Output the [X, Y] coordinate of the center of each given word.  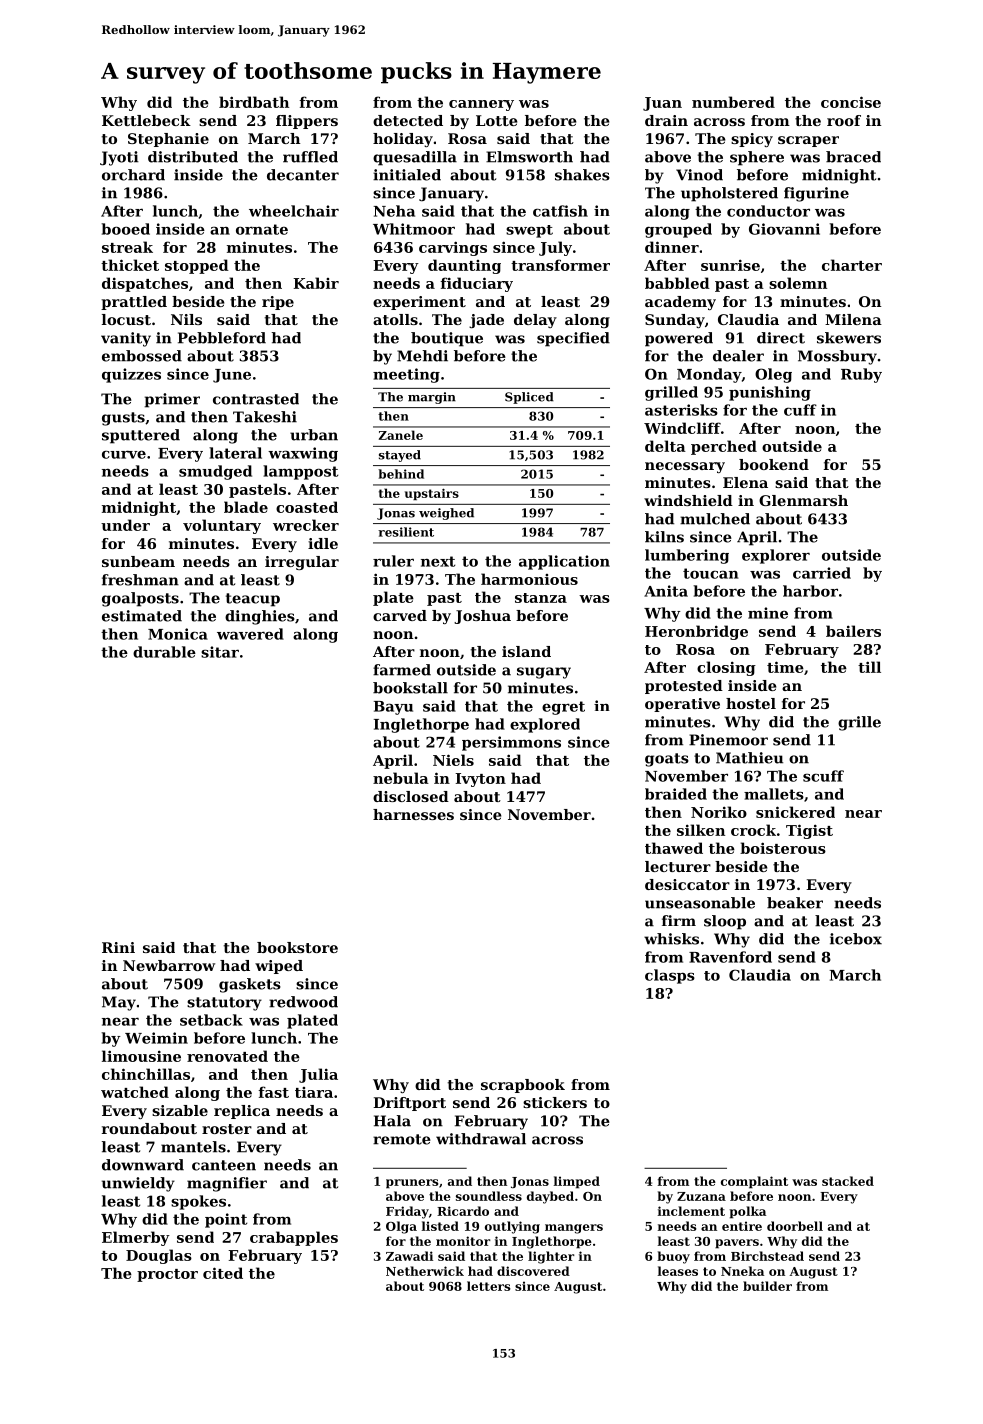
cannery [481, 105]
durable [164, 652]
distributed [193, 157]
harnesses [413, 814]
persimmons [511, 743]
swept [529, 231]
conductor [768, 211]
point [226, 1220]
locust [126, 319]
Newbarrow [169, 965]
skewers [849, 338]
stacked [848, 1181]
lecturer [678, 866]
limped [577, 1182]
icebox [856, 939]
